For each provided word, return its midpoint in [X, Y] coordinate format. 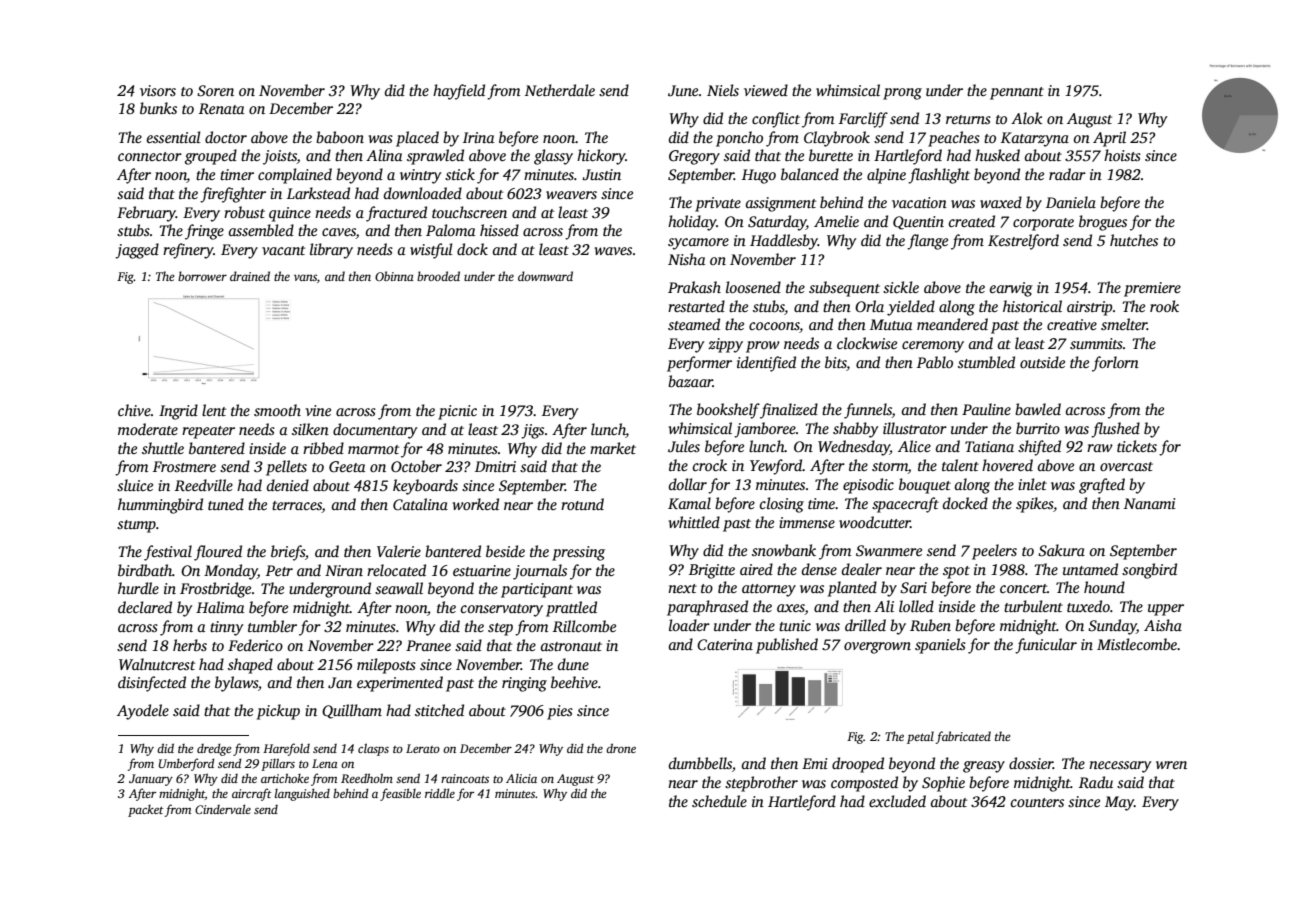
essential [174, 137]
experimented [400, 684]
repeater [208, 432]
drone [621, 748]
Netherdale [560, 90]
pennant [1017, 93]
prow [763, 347]
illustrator [915, 428]
